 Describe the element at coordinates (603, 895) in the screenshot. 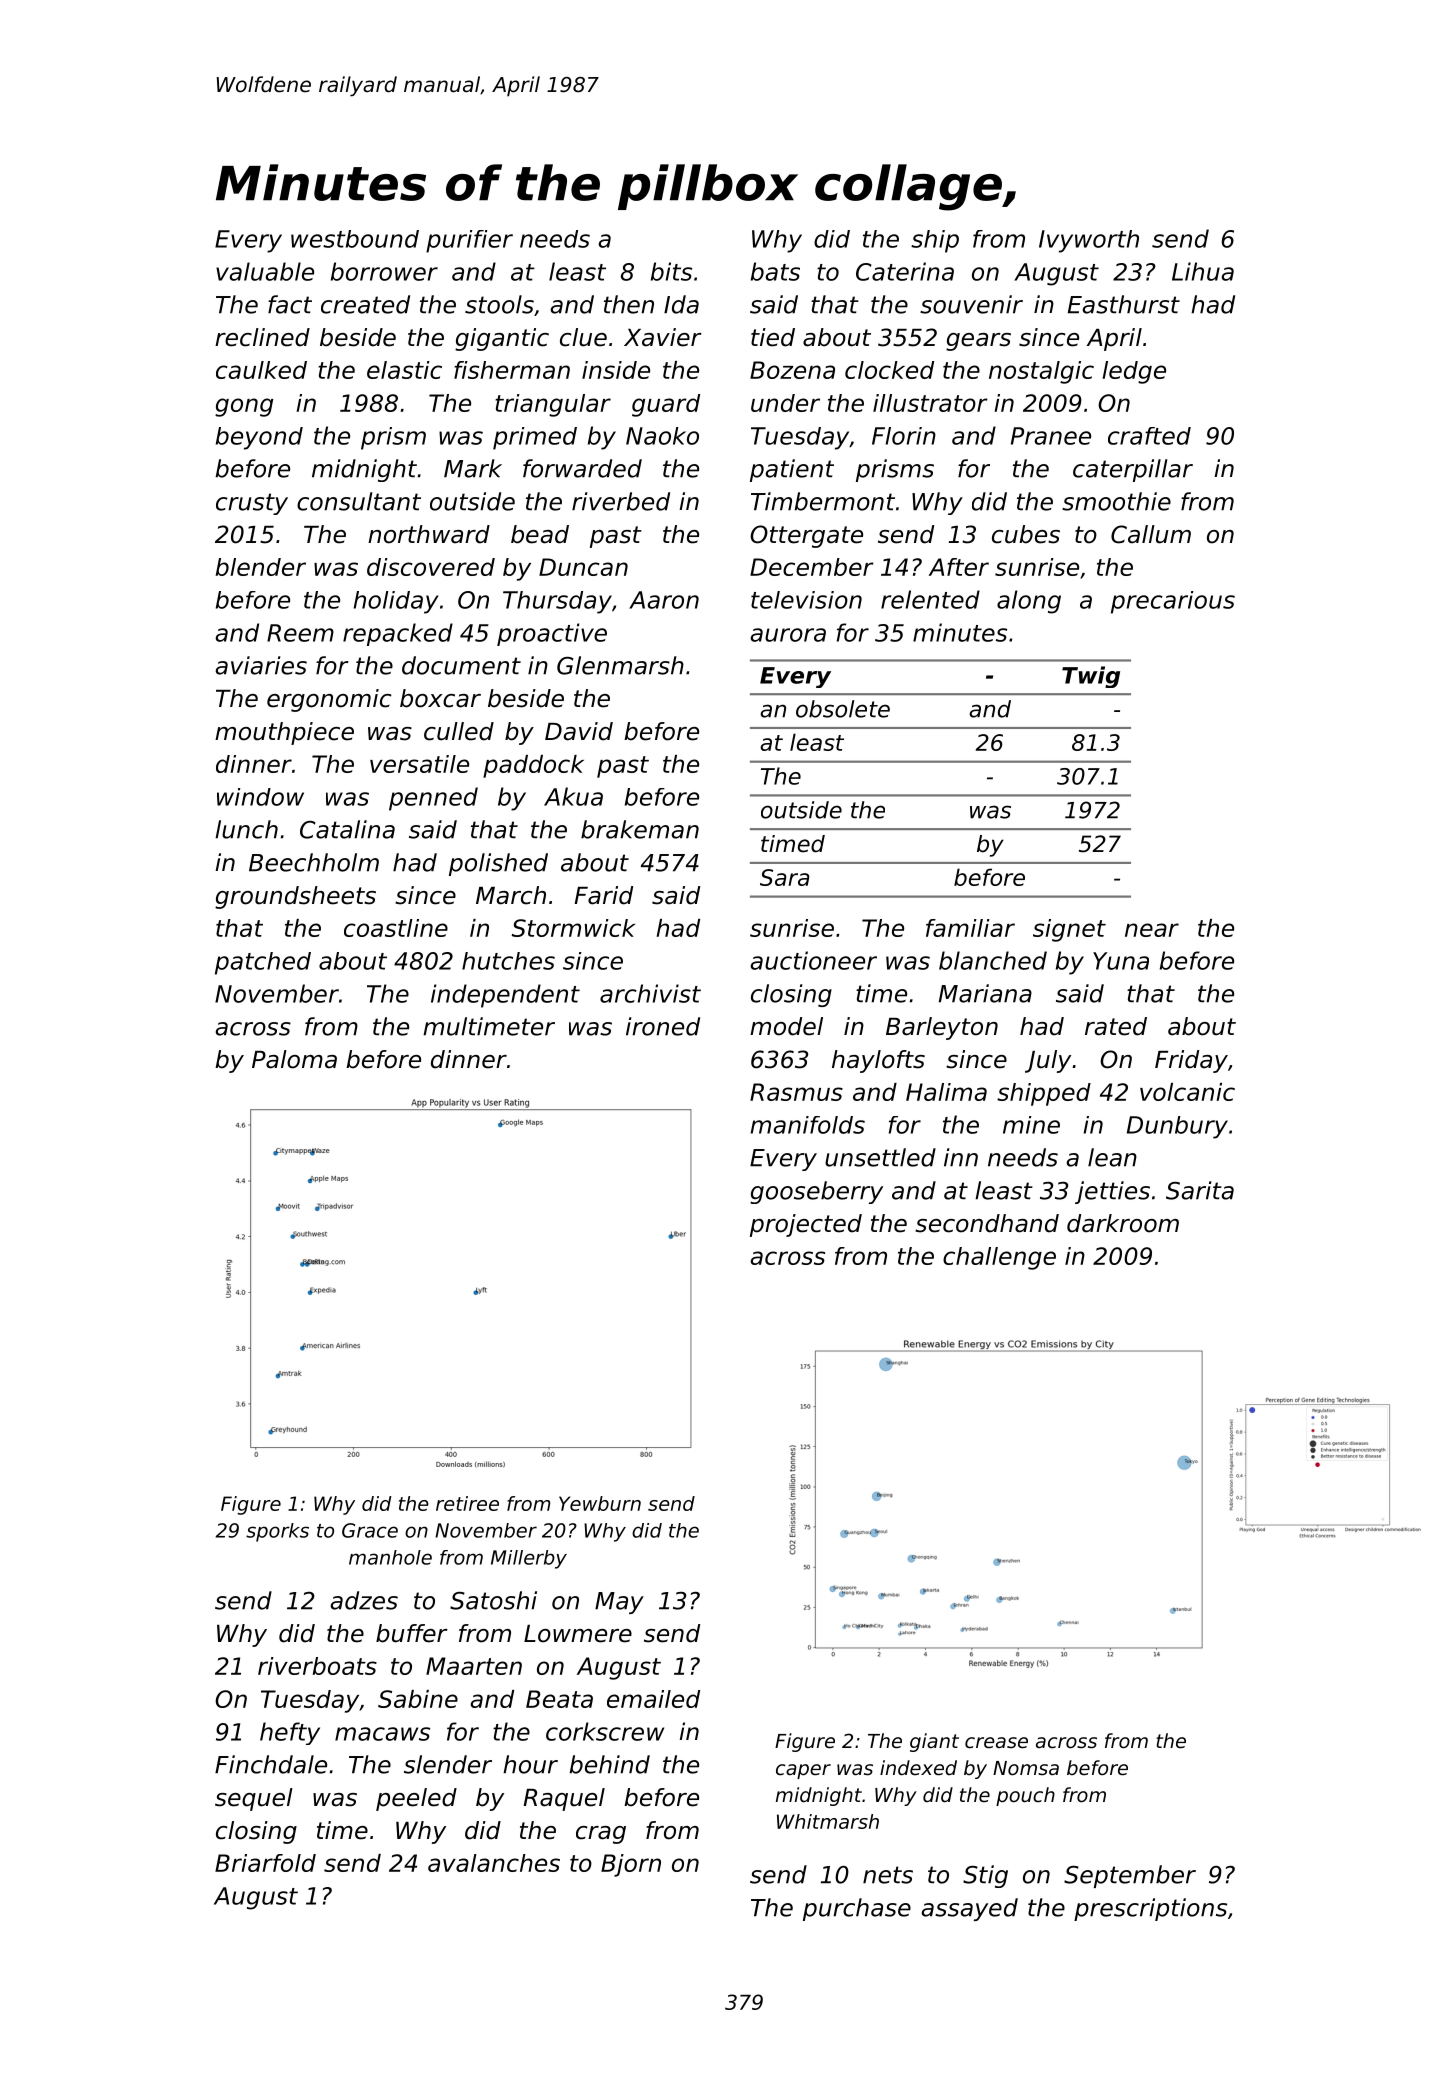

I see `Farid` at that location.
